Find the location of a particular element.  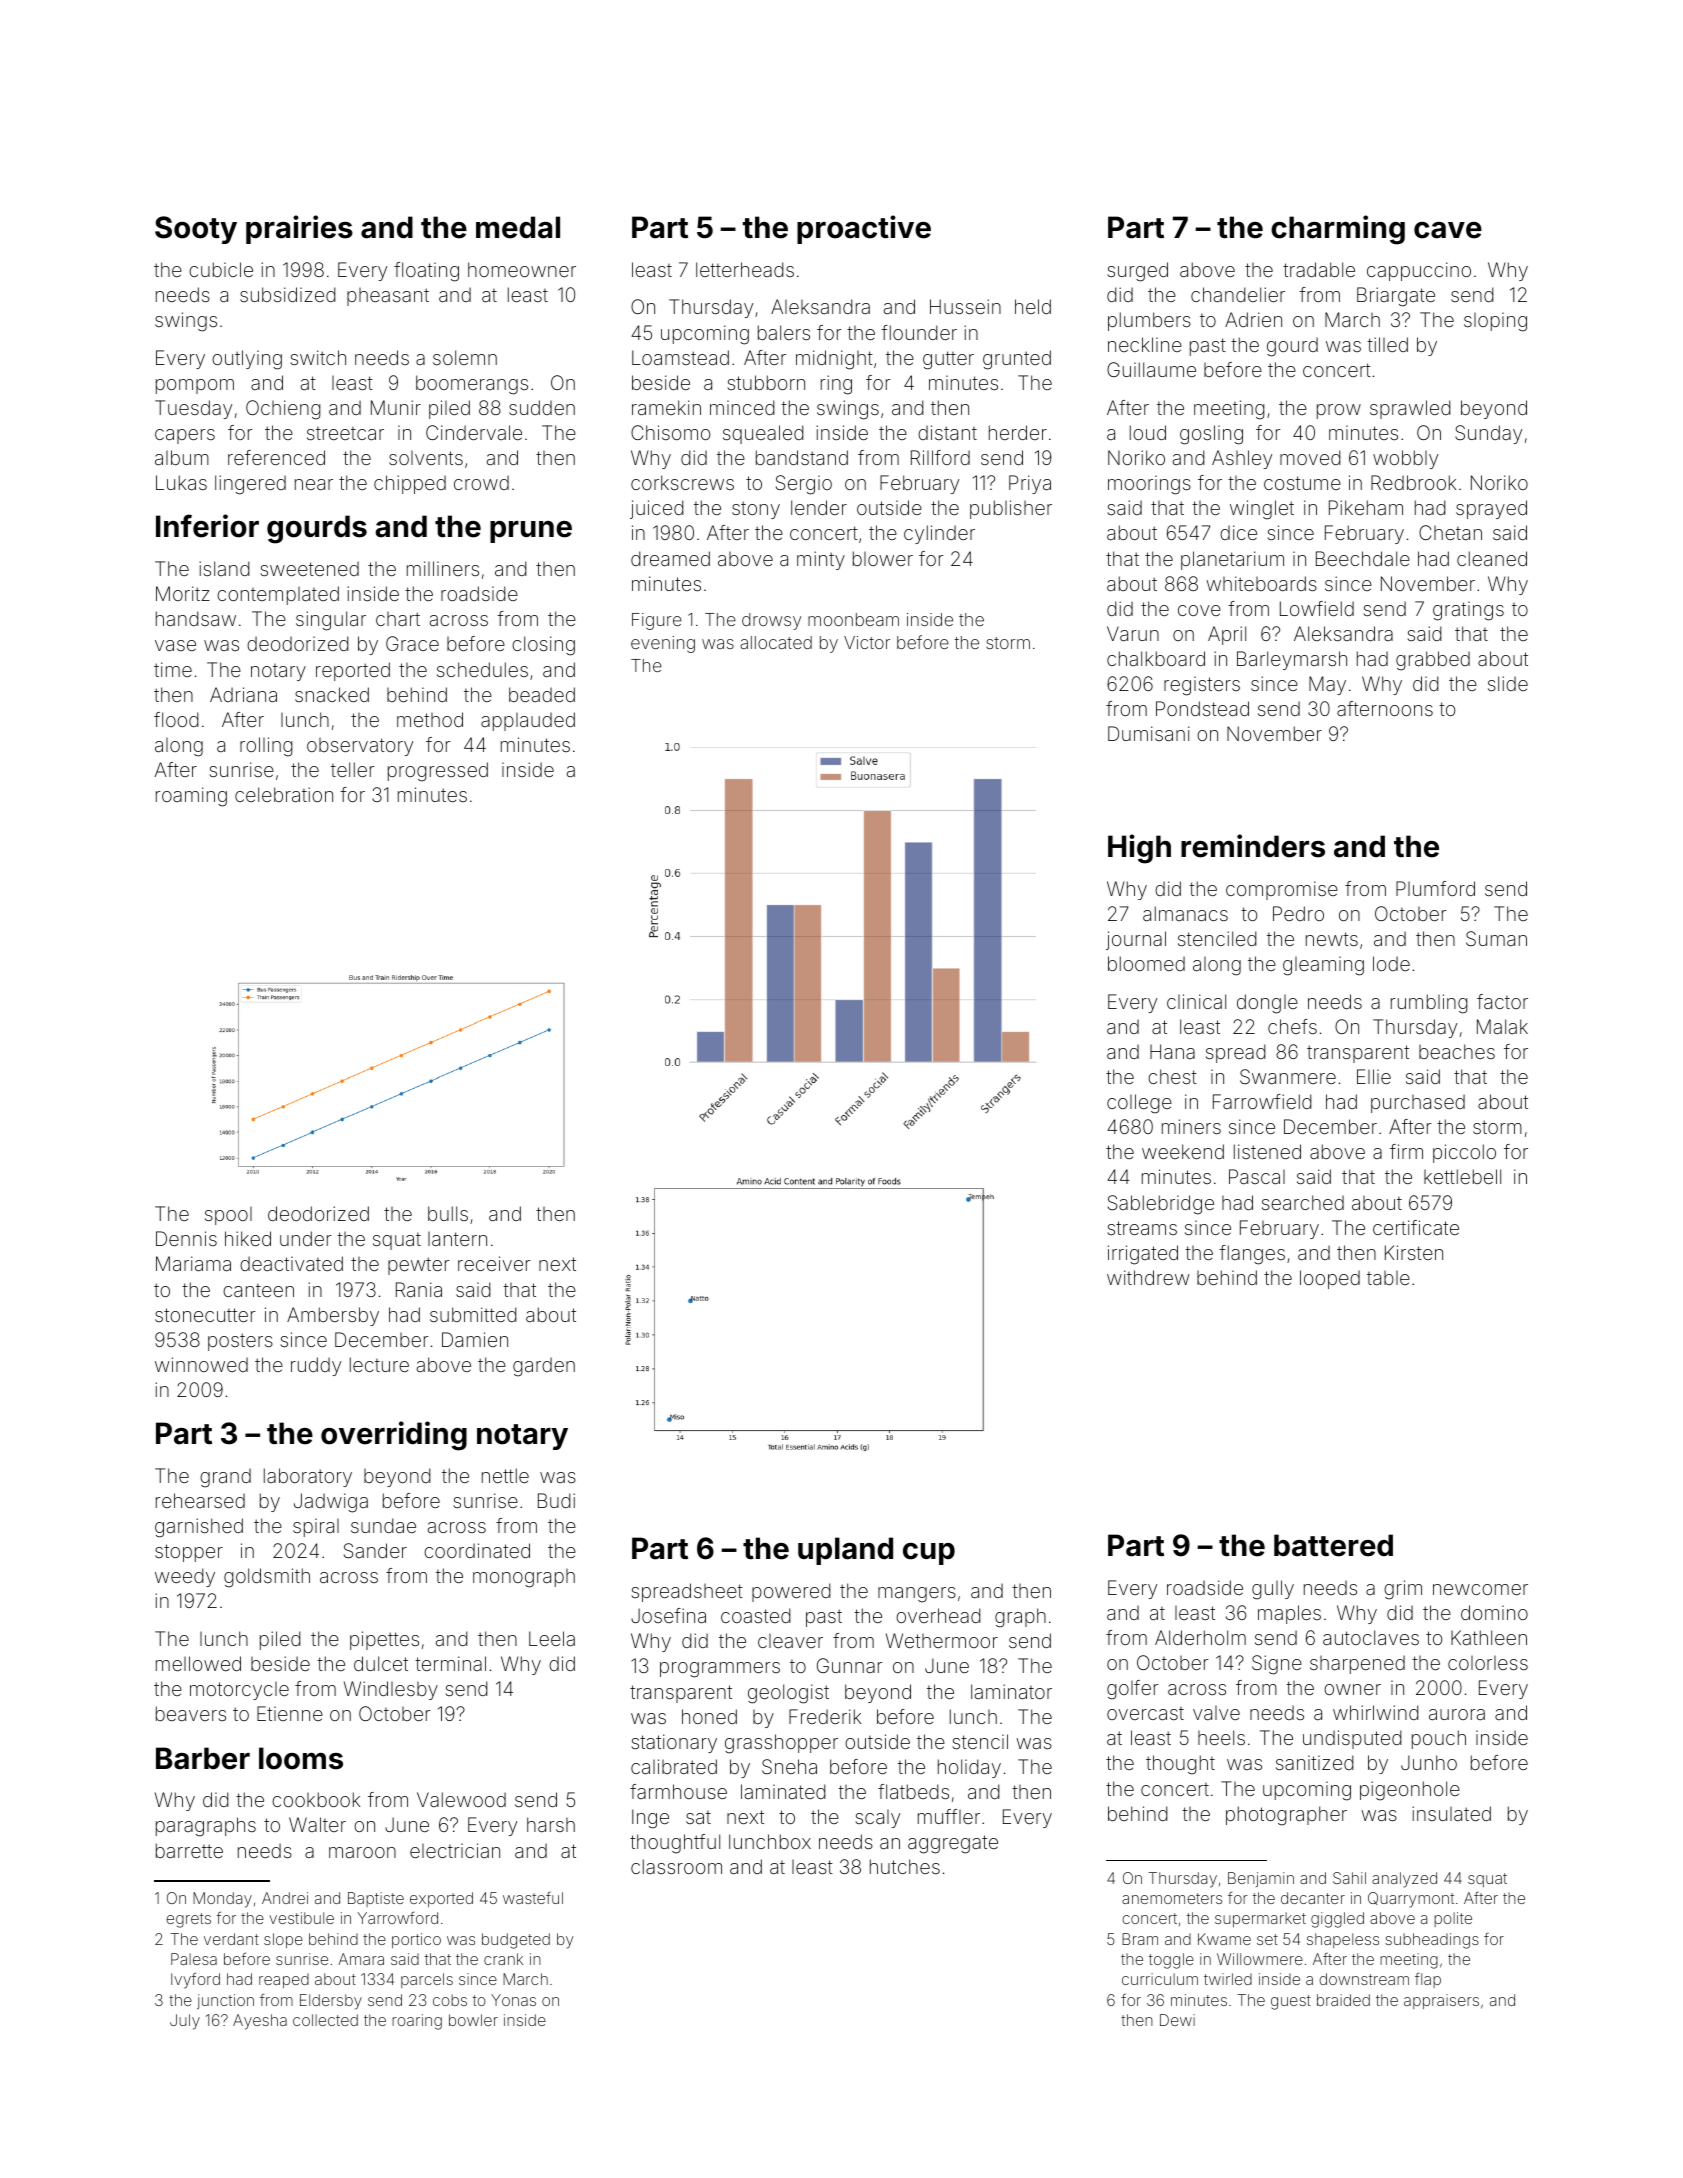

Palesa is located at coordinates (194, 1959).
